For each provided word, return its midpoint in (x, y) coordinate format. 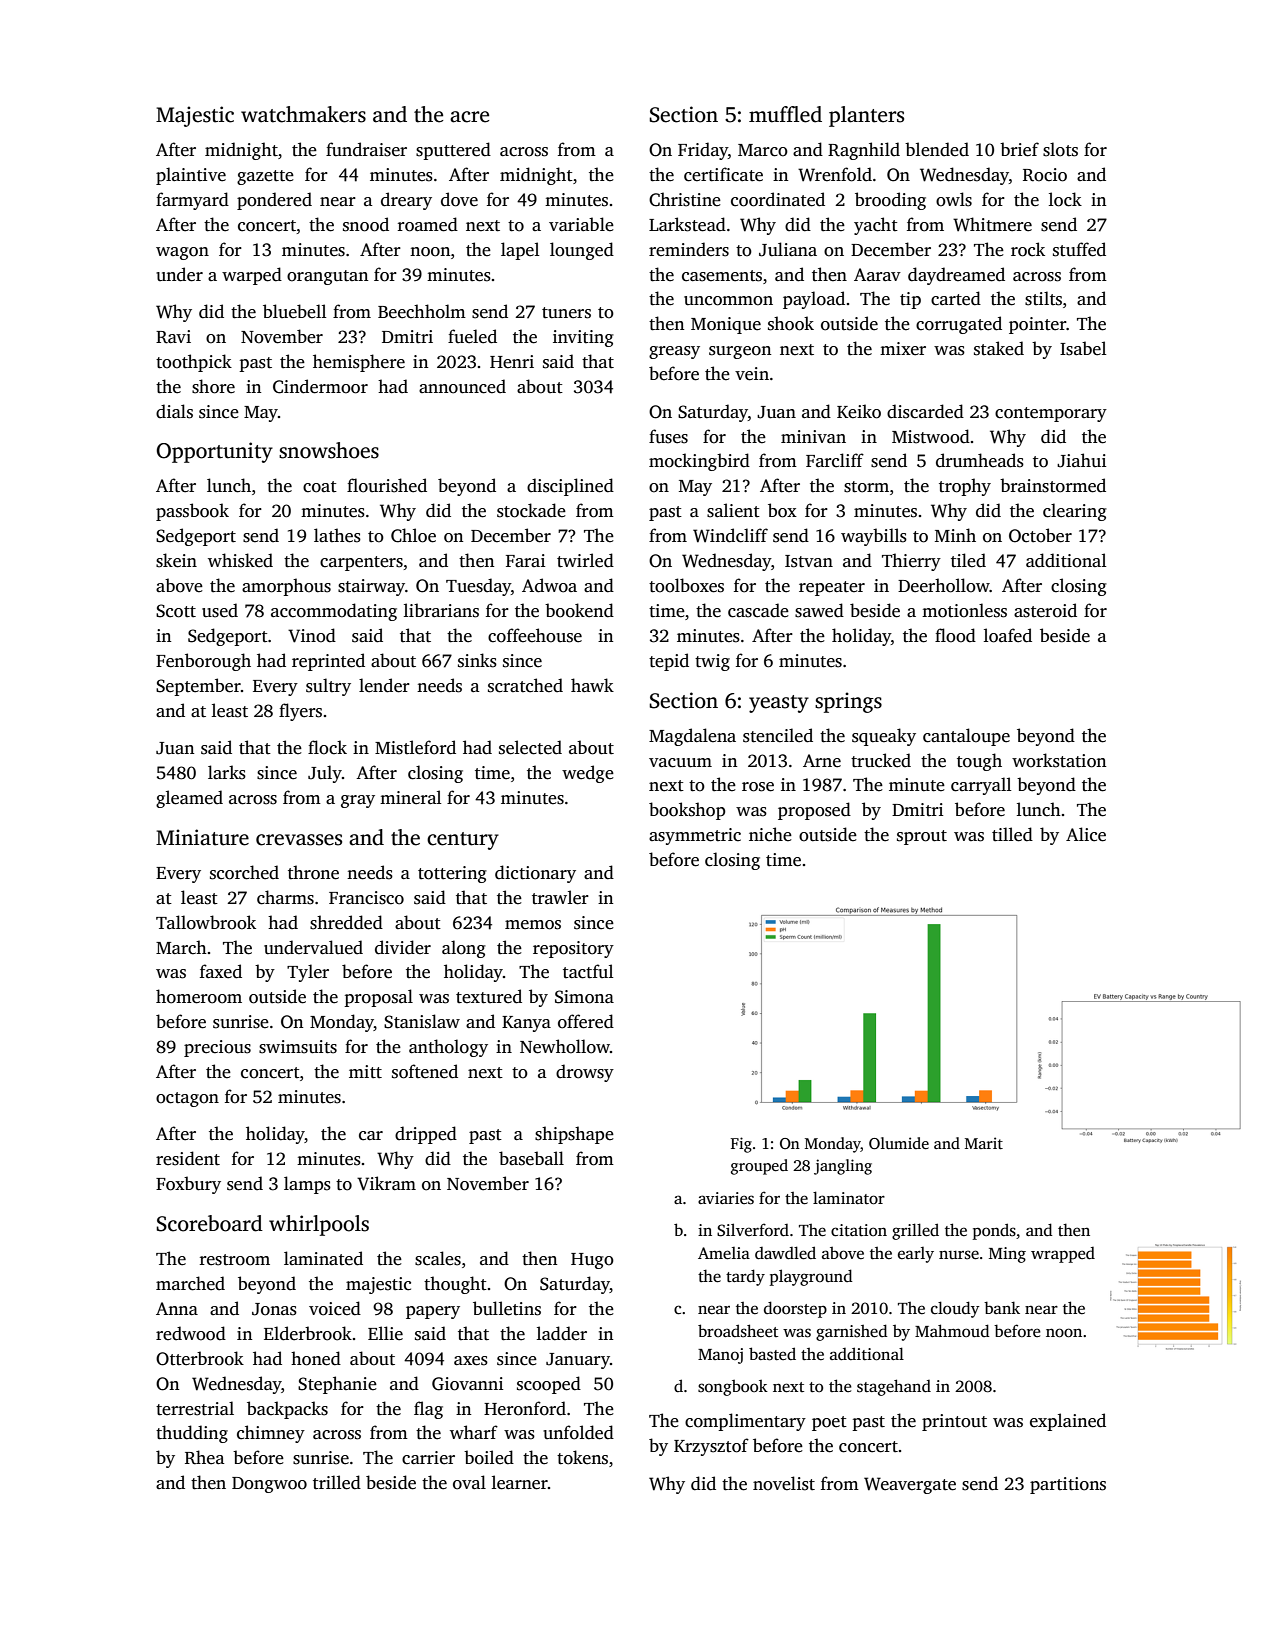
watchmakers (303, 114)
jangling (843, 1167)
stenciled (778, 735)
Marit (984, 1143)
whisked (240, 560)
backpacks (287, 1410)
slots (1060, 149)
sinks (477, 660)
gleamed (189, 799)
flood (955, 635)
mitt (365, 1072)
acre (469, 117)
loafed (1008, 635)
